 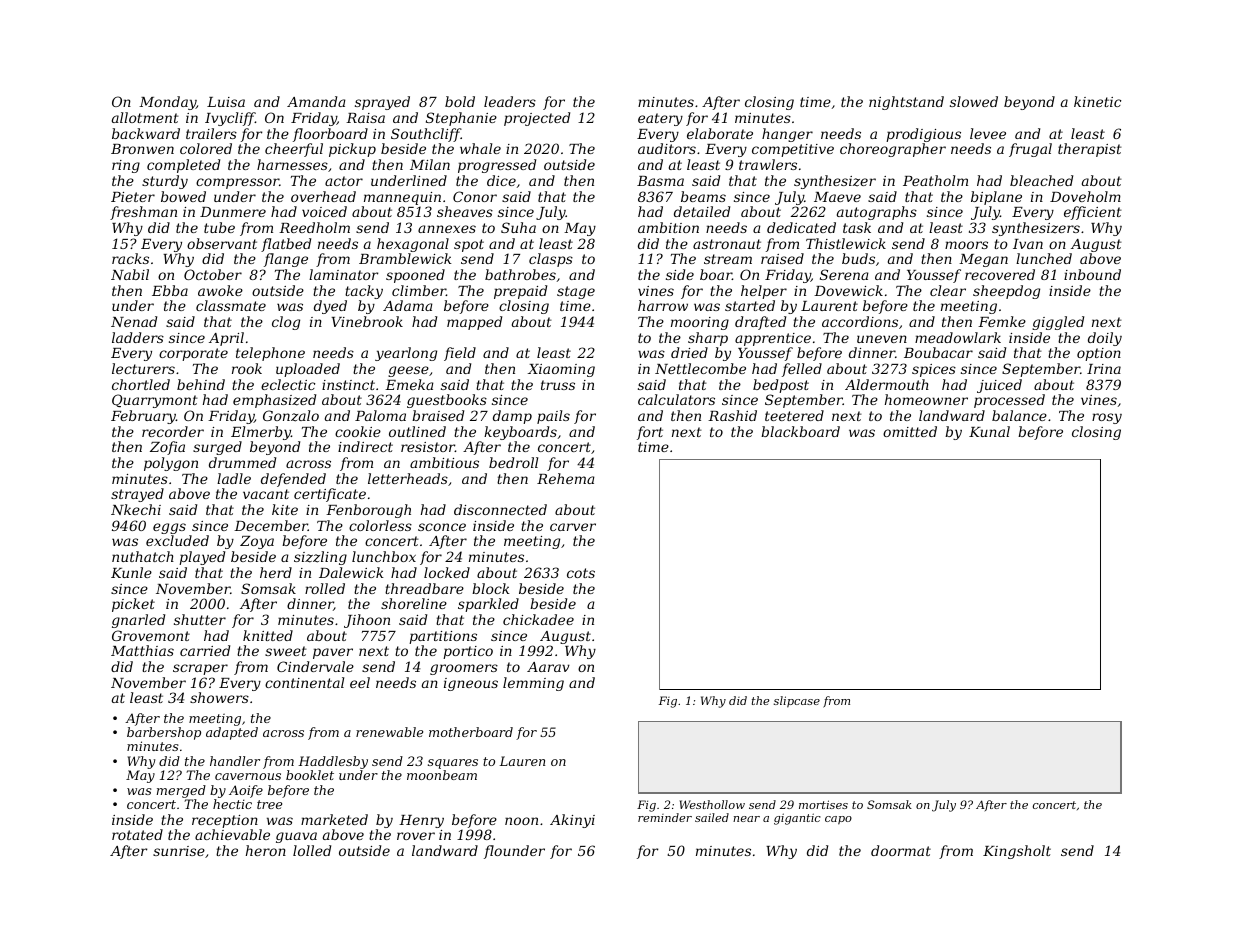 What do you see at coordinates (232, 733) in the screenshot?
I see `adapted` at bounding box center [232, 733].
